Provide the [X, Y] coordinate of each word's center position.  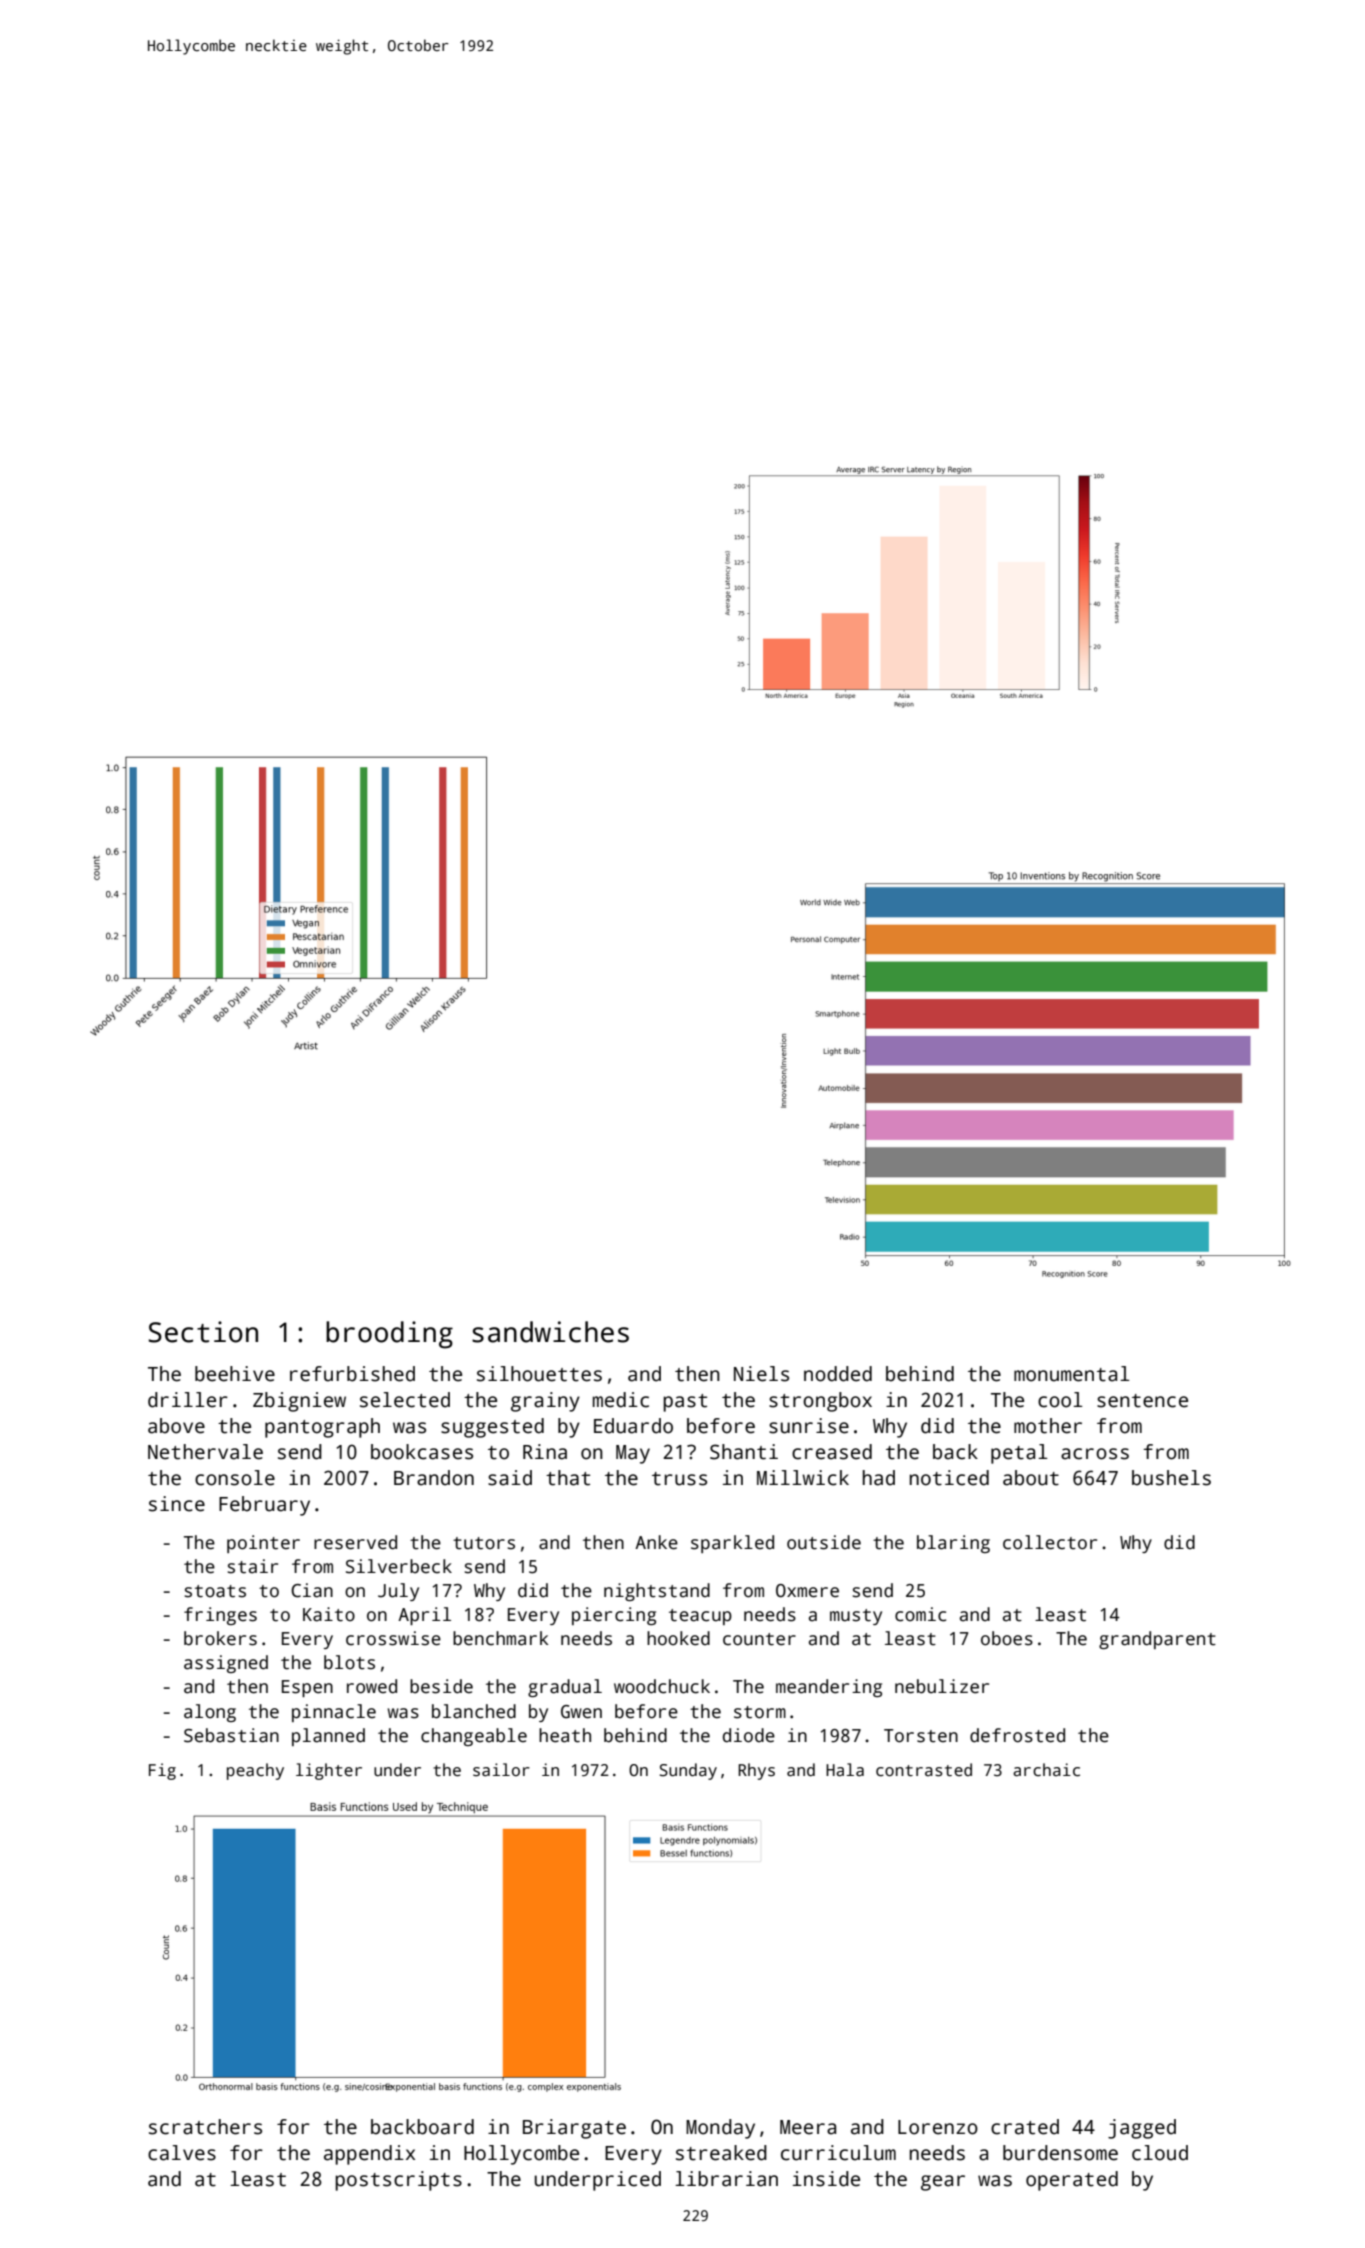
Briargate [574, 2129]
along [210, 1713]
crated [1025, 2127]
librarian [726, 2179]
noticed [949, 1478]
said [510, 1478]
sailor [501, 1770]
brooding [389, 1335]
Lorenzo [938, 2127]
